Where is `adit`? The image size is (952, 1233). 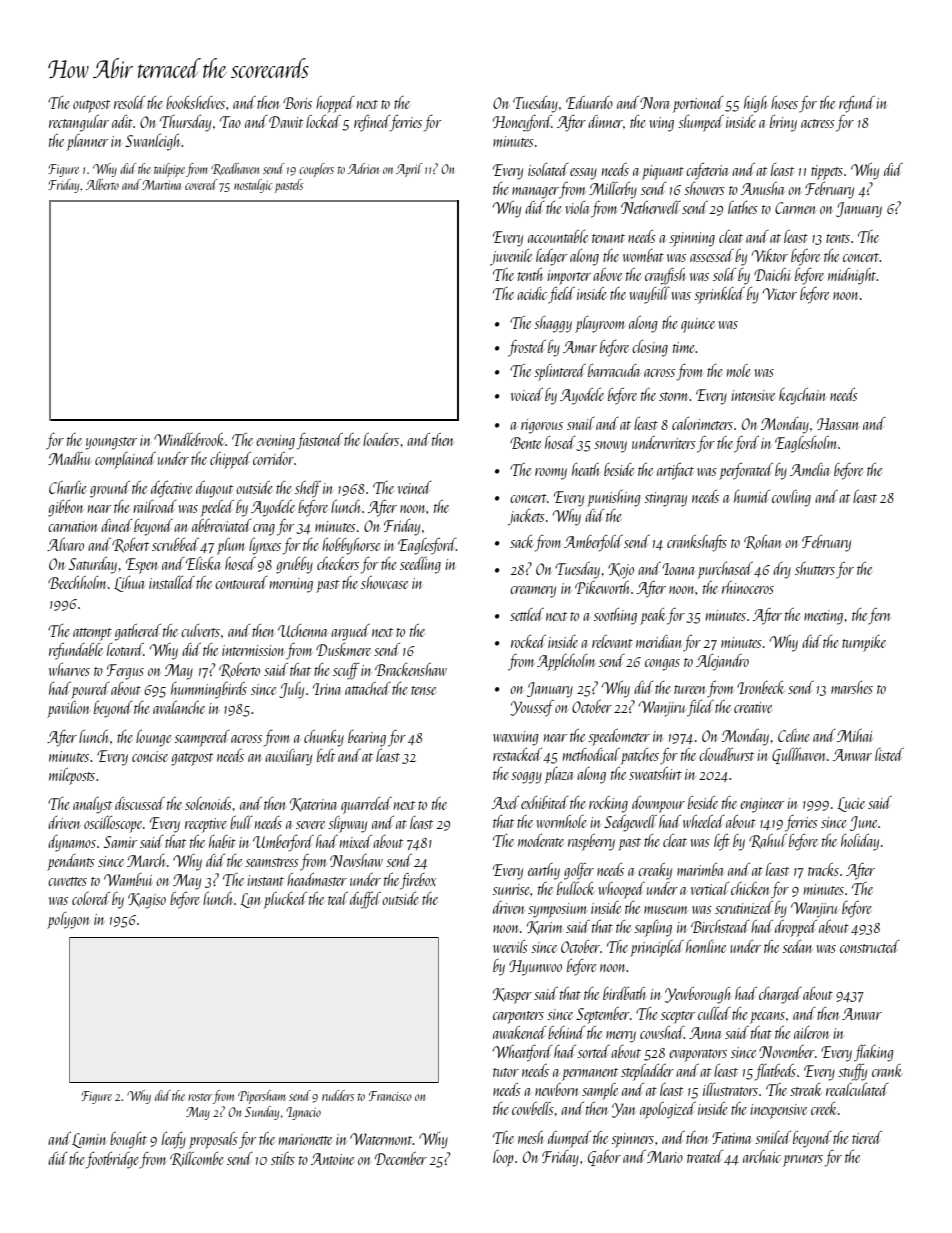 adit is located at coordinates (122, 121).
